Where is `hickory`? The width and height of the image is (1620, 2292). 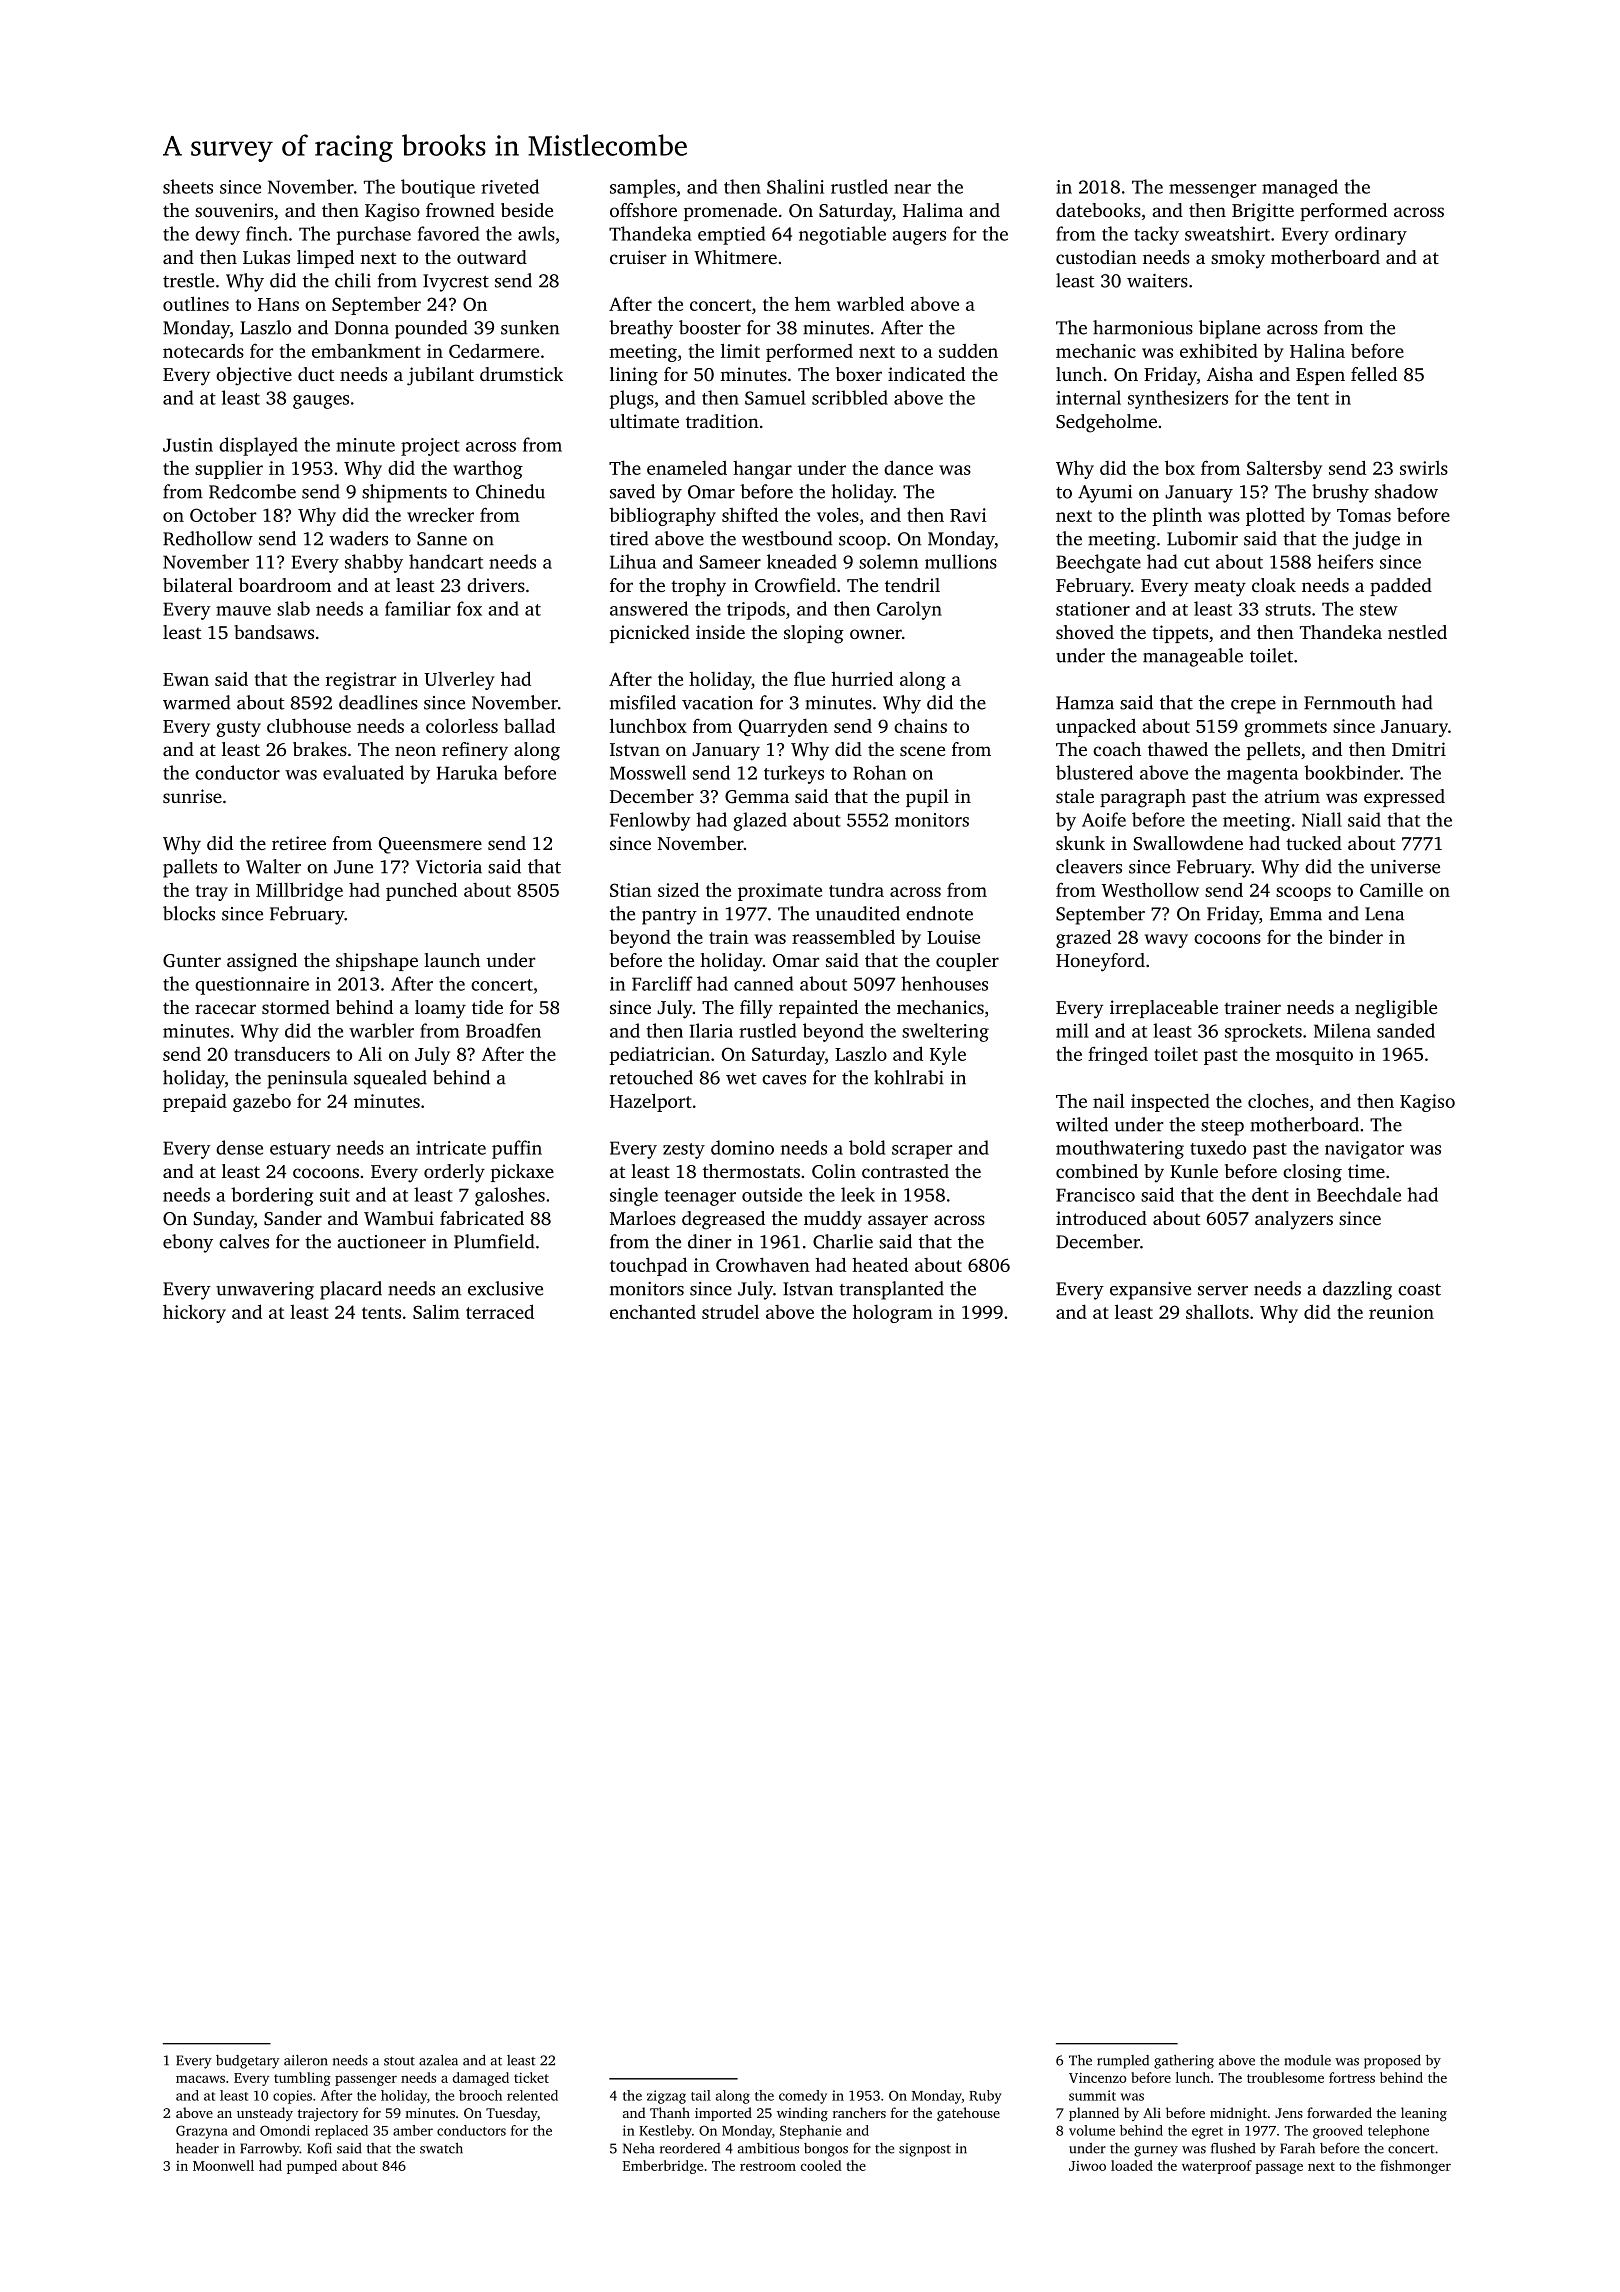
hickory is located at coordinates (194, 1313).
